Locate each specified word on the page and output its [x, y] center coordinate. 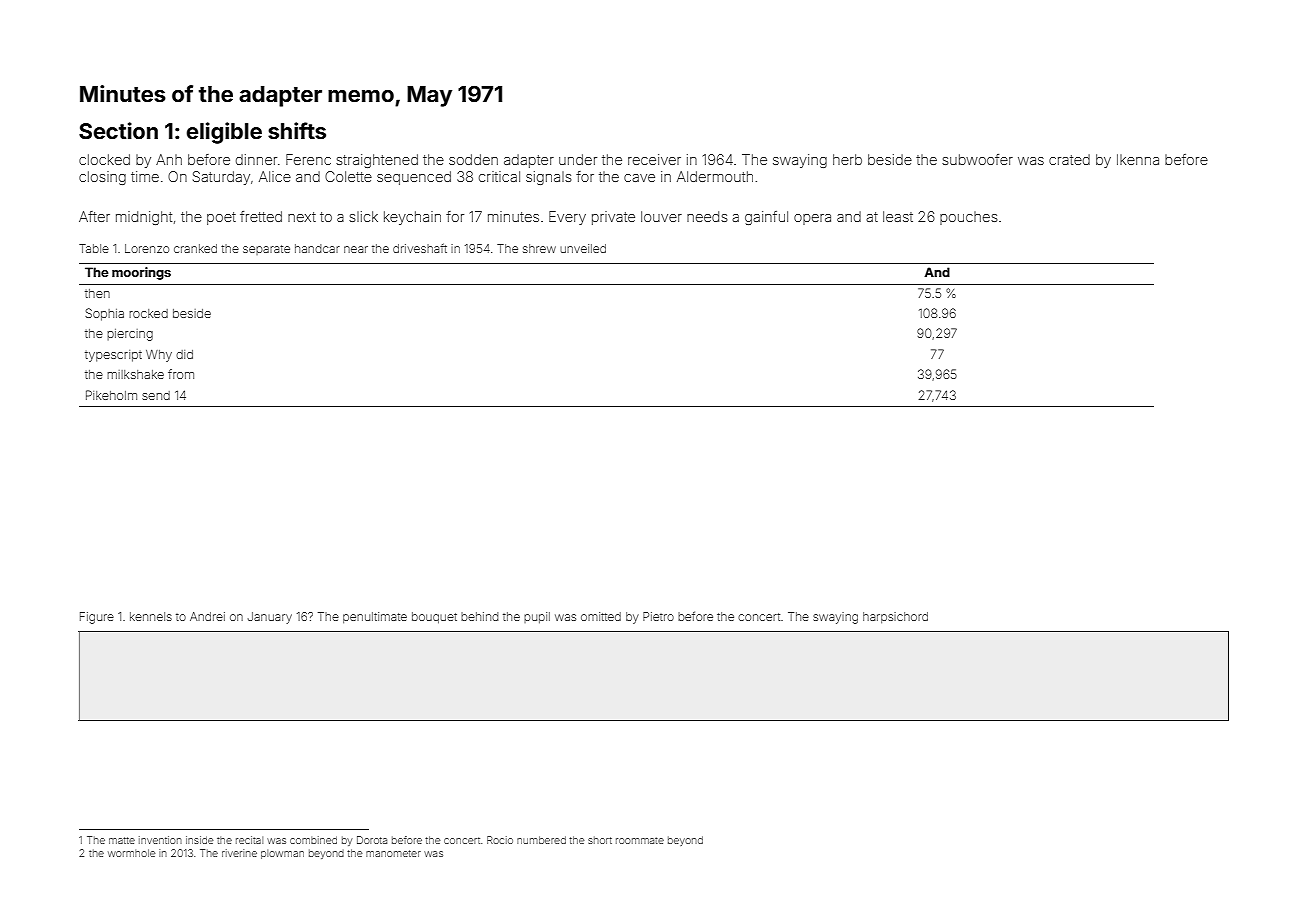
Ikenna [1138, 159]
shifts [297, 130]
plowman [282, 854]
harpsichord [895, 617]
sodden [473, 159]
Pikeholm [111, 395]
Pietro [658, 616]
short [600, 840]
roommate [640, 840]
